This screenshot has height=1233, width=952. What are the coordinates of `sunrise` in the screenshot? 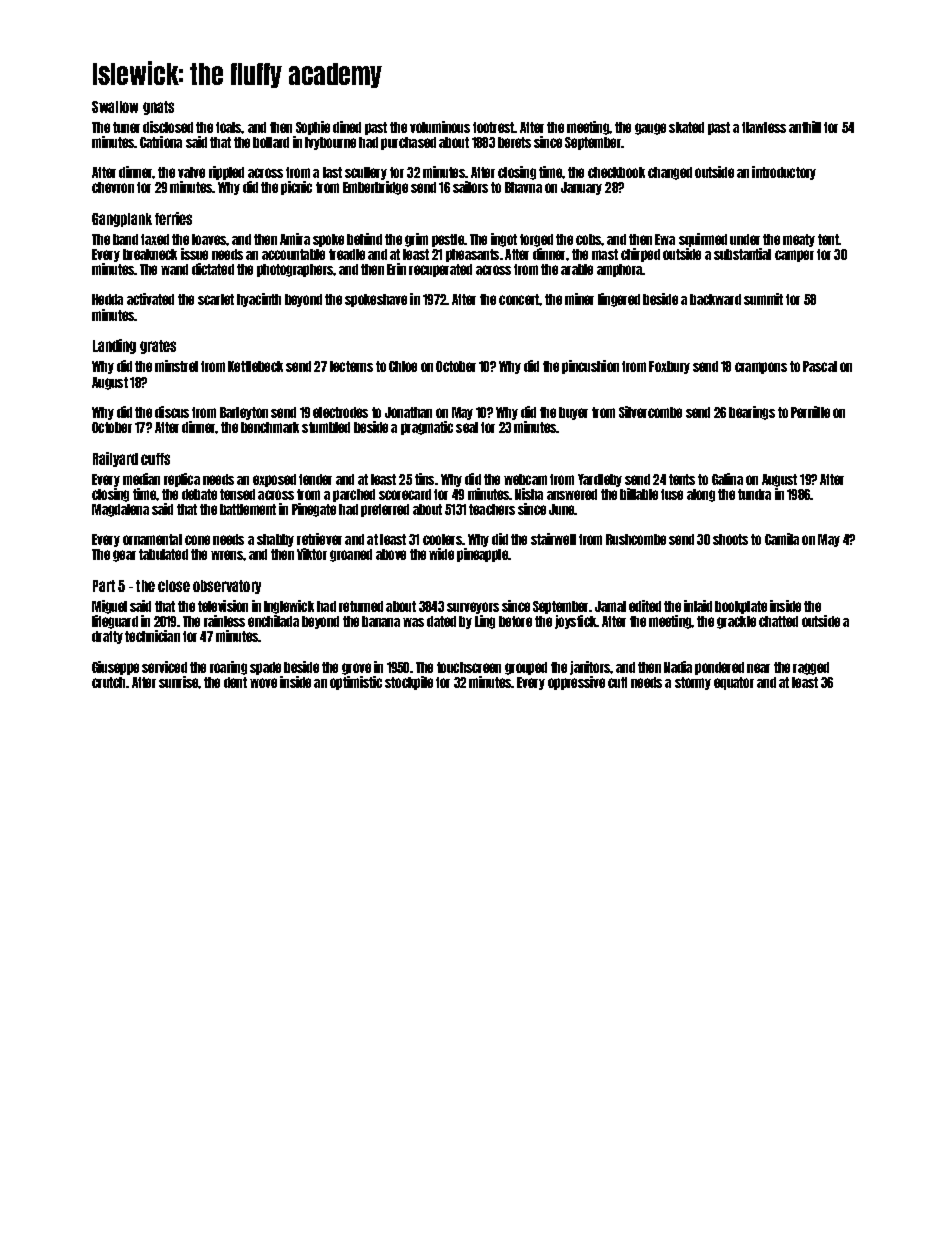 It's located at (178, 682).
